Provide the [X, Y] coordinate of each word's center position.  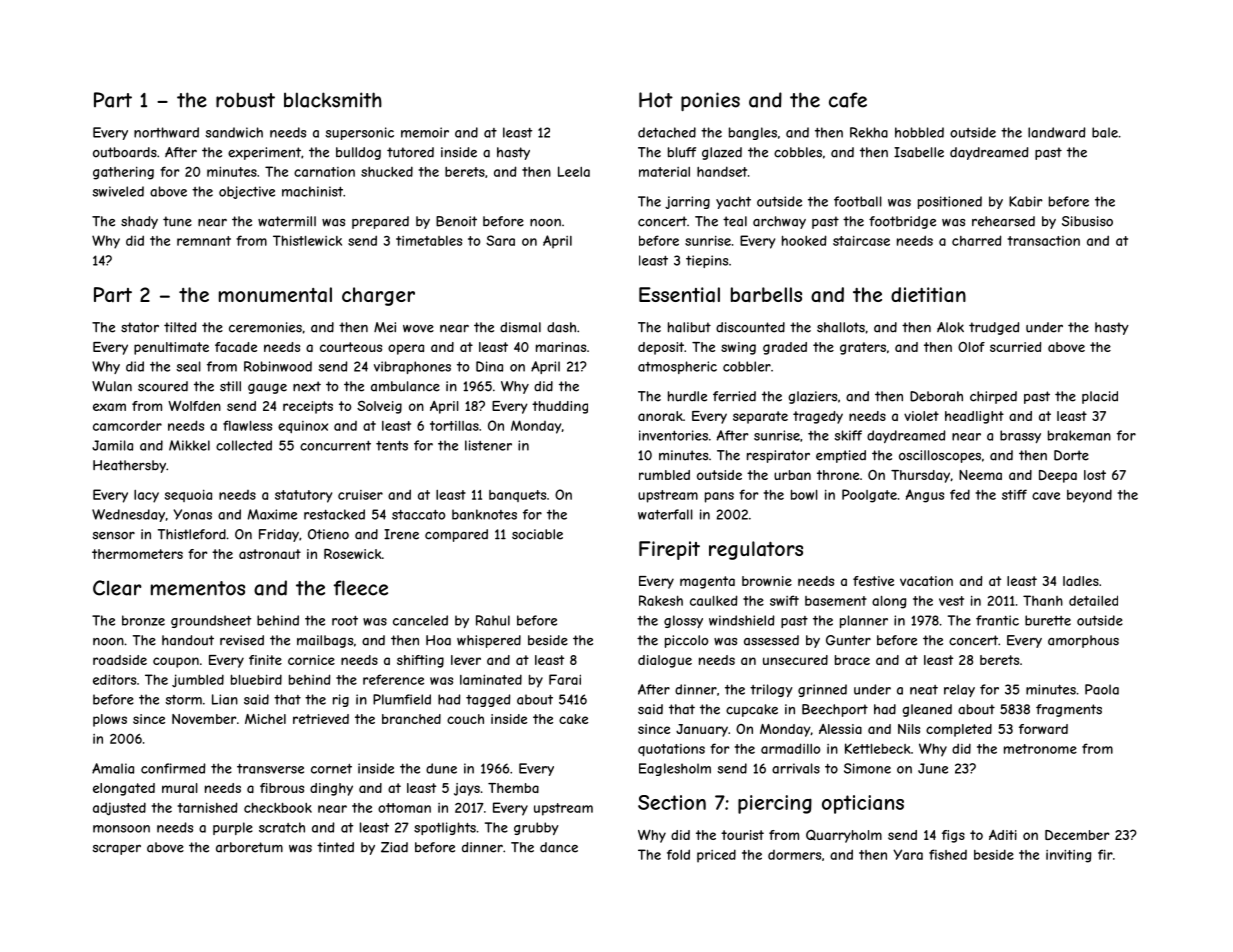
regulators [756, 550]
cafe [848, 100]
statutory [303, 496]
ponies [710, 101]
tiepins [707, 261]
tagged [488, 700]
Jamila [112, 445]
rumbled [664, 475]
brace [852, 660]
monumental [275, 295]
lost [1095, 475]
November [204, 719]
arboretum [249, 847]
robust [245, 100]
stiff [1014, 494]
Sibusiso [1087, 221]
